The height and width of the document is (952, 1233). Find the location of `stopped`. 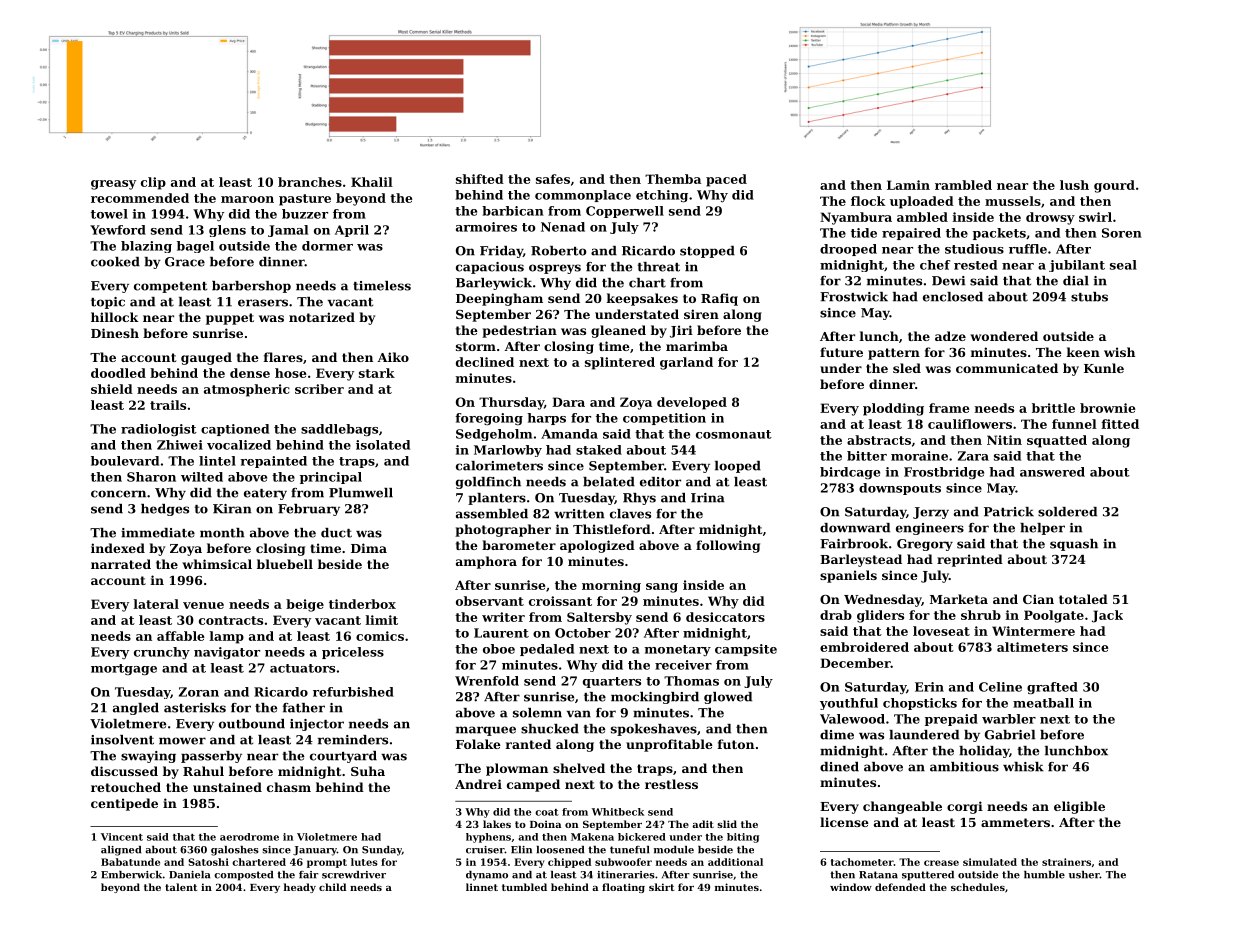

stopped is located at coordinates (707, 252).
